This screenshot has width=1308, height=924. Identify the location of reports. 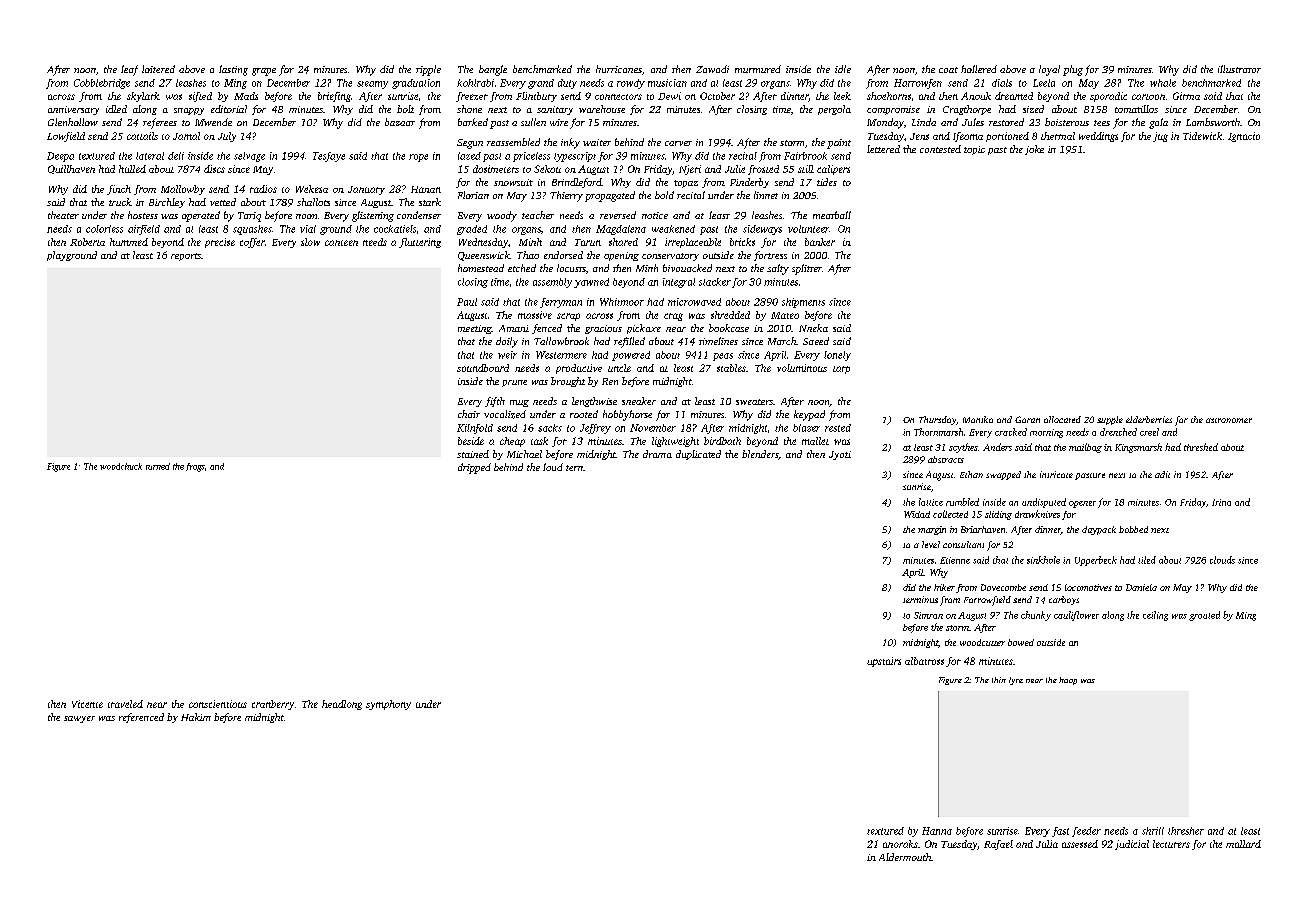
(186, 257).
